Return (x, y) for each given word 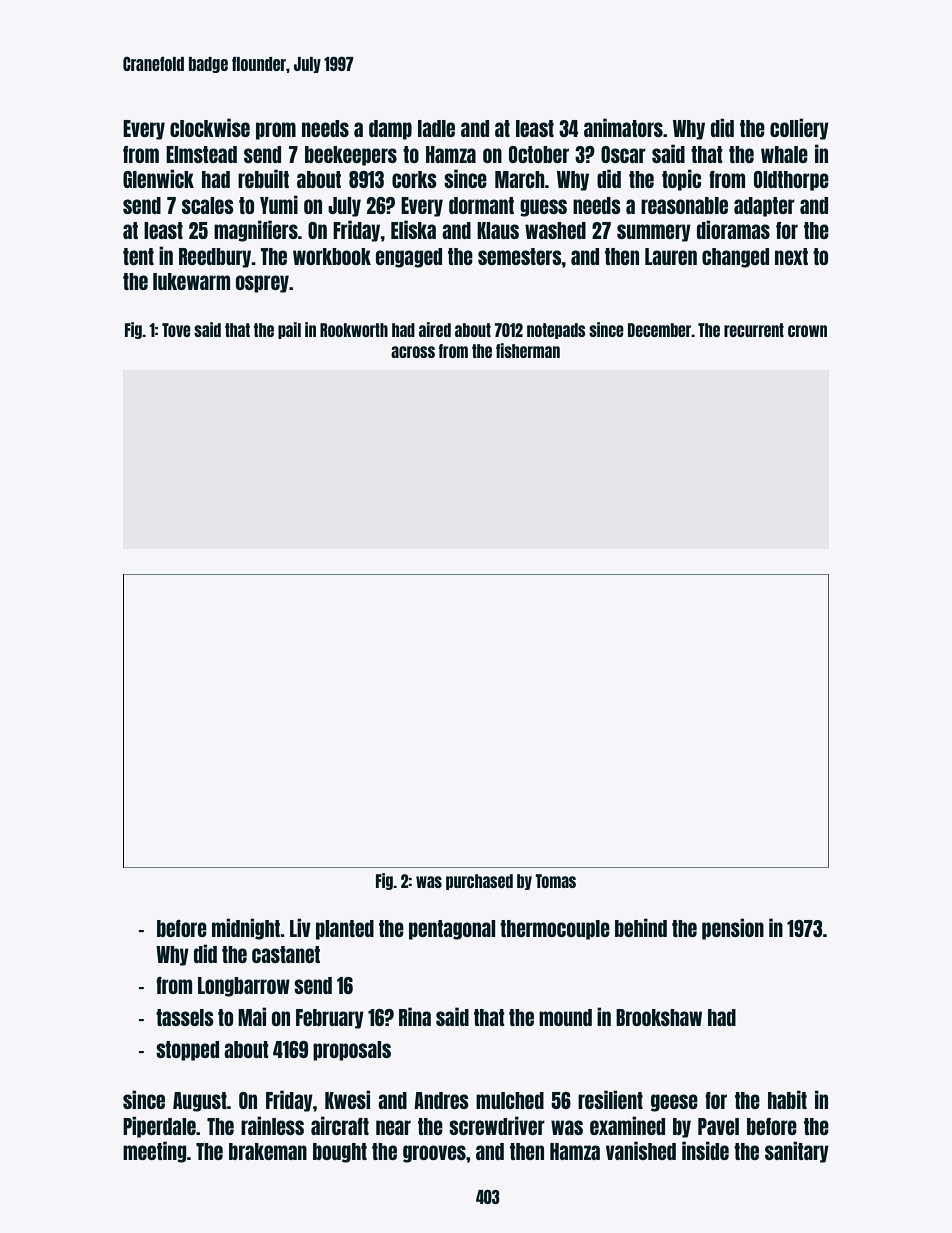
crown (807, 331)
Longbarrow (244, 987)
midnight (246, 929)
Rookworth (354, 330)
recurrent (754, 330)
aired (435, 329)
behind (641, 927)
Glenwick (158, 178)
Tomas (555, 881)
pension (733, 929)
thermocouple (555, 930)
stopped (187, 1051)
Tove (176, 330)
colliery (799, 129)
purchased (479, 882)
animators (623, 127)
